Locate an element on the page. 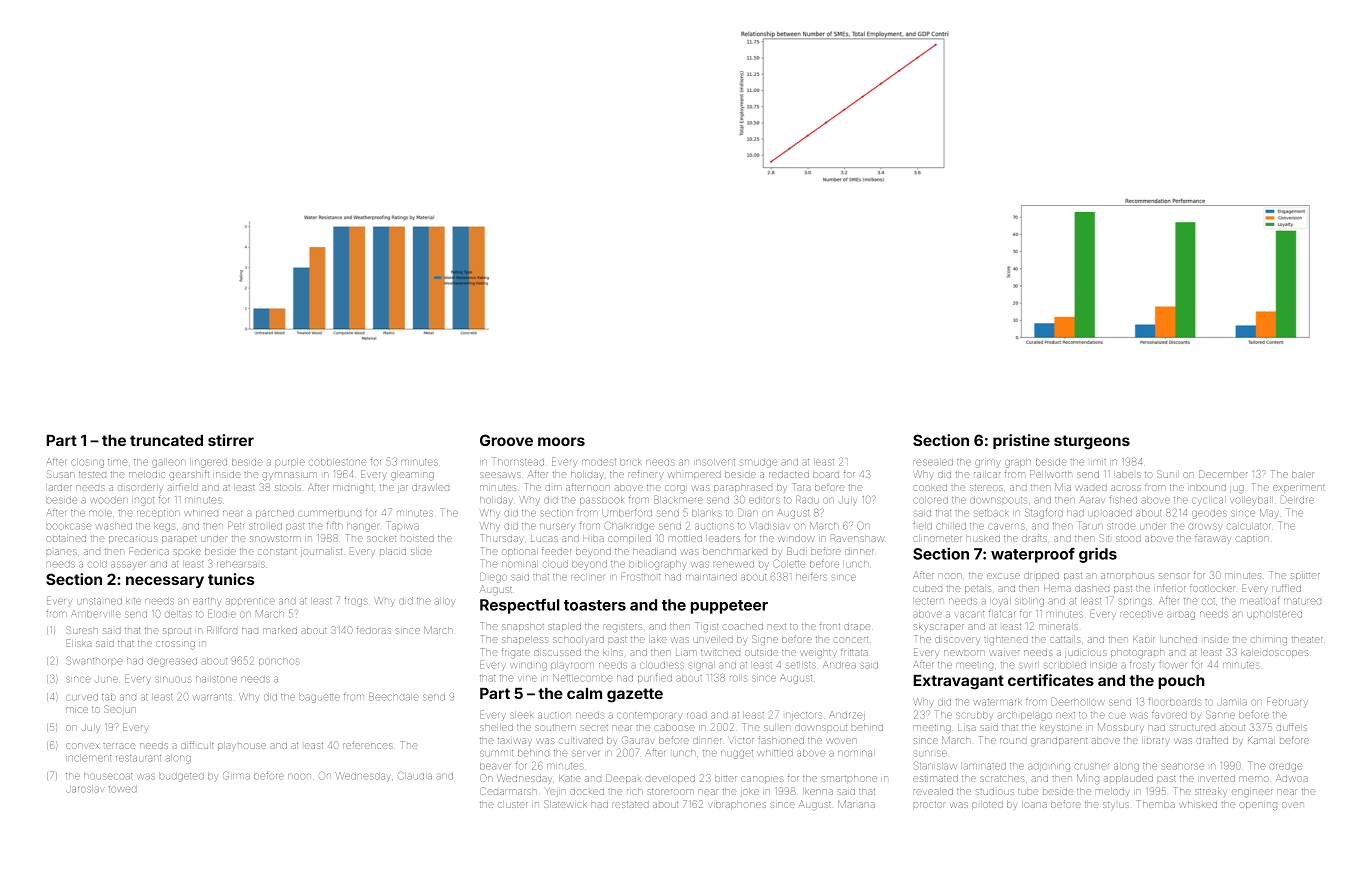 The width and height of the document is (1372, 887). towed is located at coordinates (123, 789).
